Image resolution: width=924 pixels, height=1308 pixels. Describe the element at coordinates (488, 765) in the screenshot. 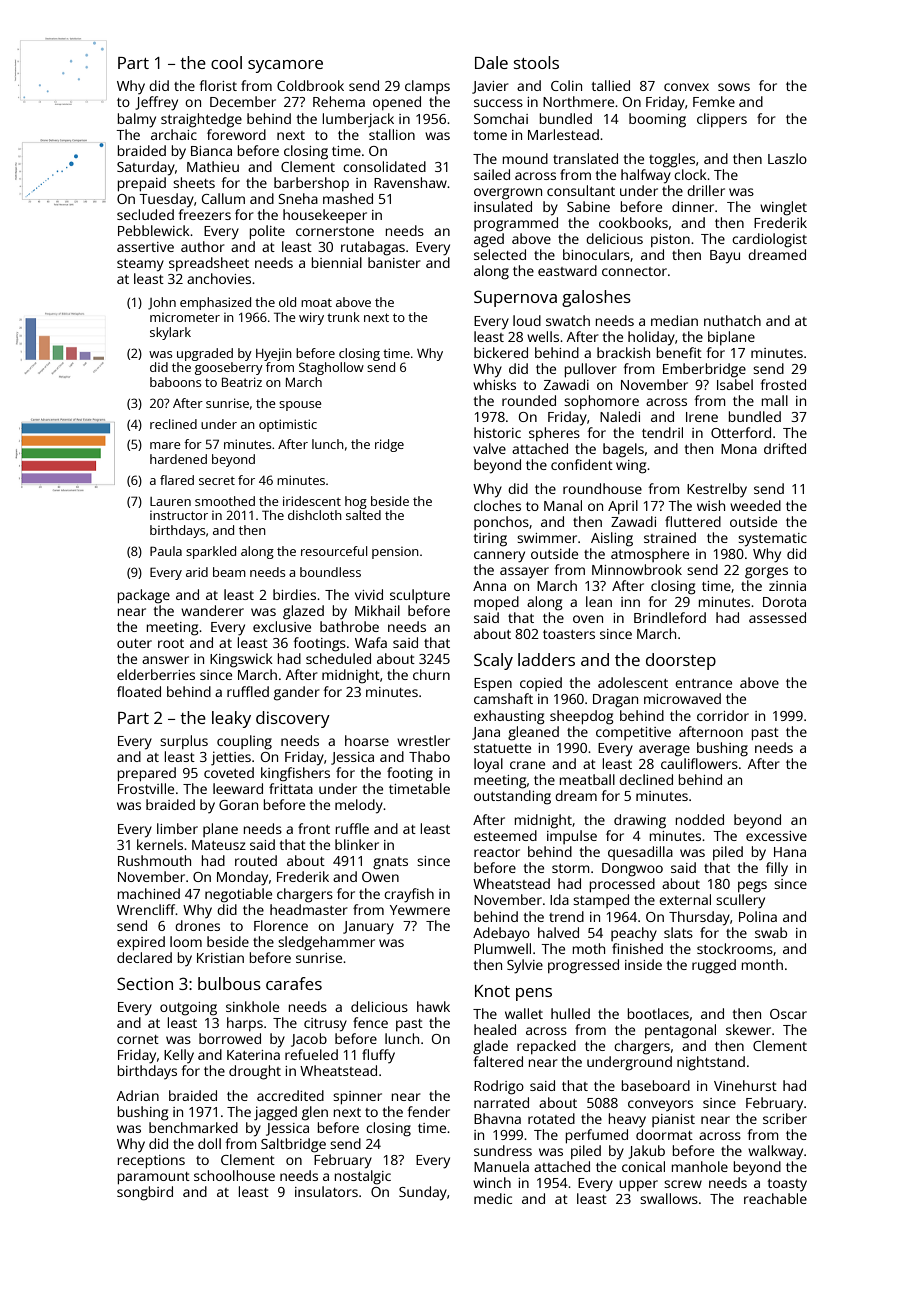

I see `loyal` at that location.
